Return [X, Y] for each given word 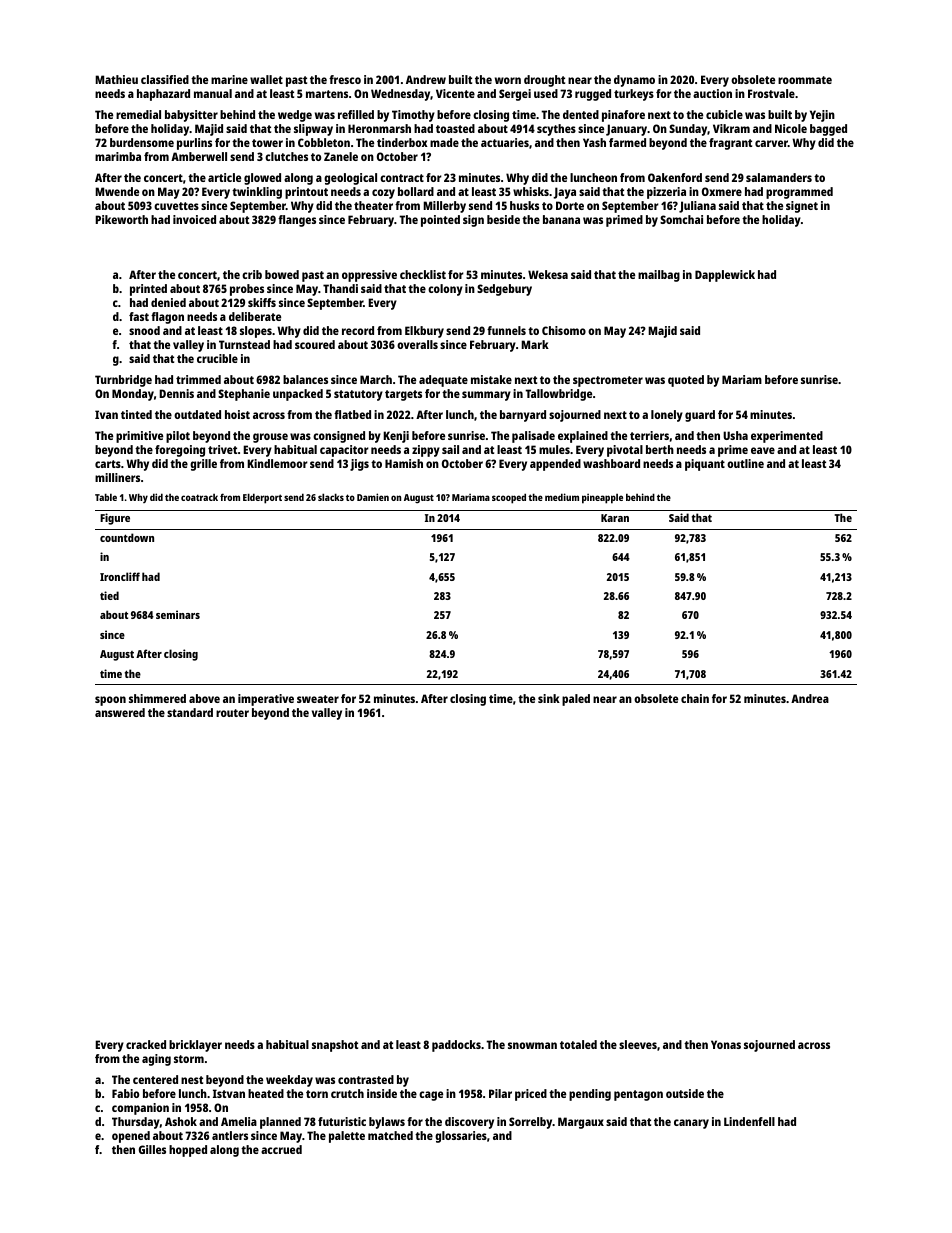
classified [165, 79]
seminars [178, 614]
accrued [281, 1149]
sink [549, 698]
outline [745, 463]
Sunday [688, 130]
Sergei [515, 95]
